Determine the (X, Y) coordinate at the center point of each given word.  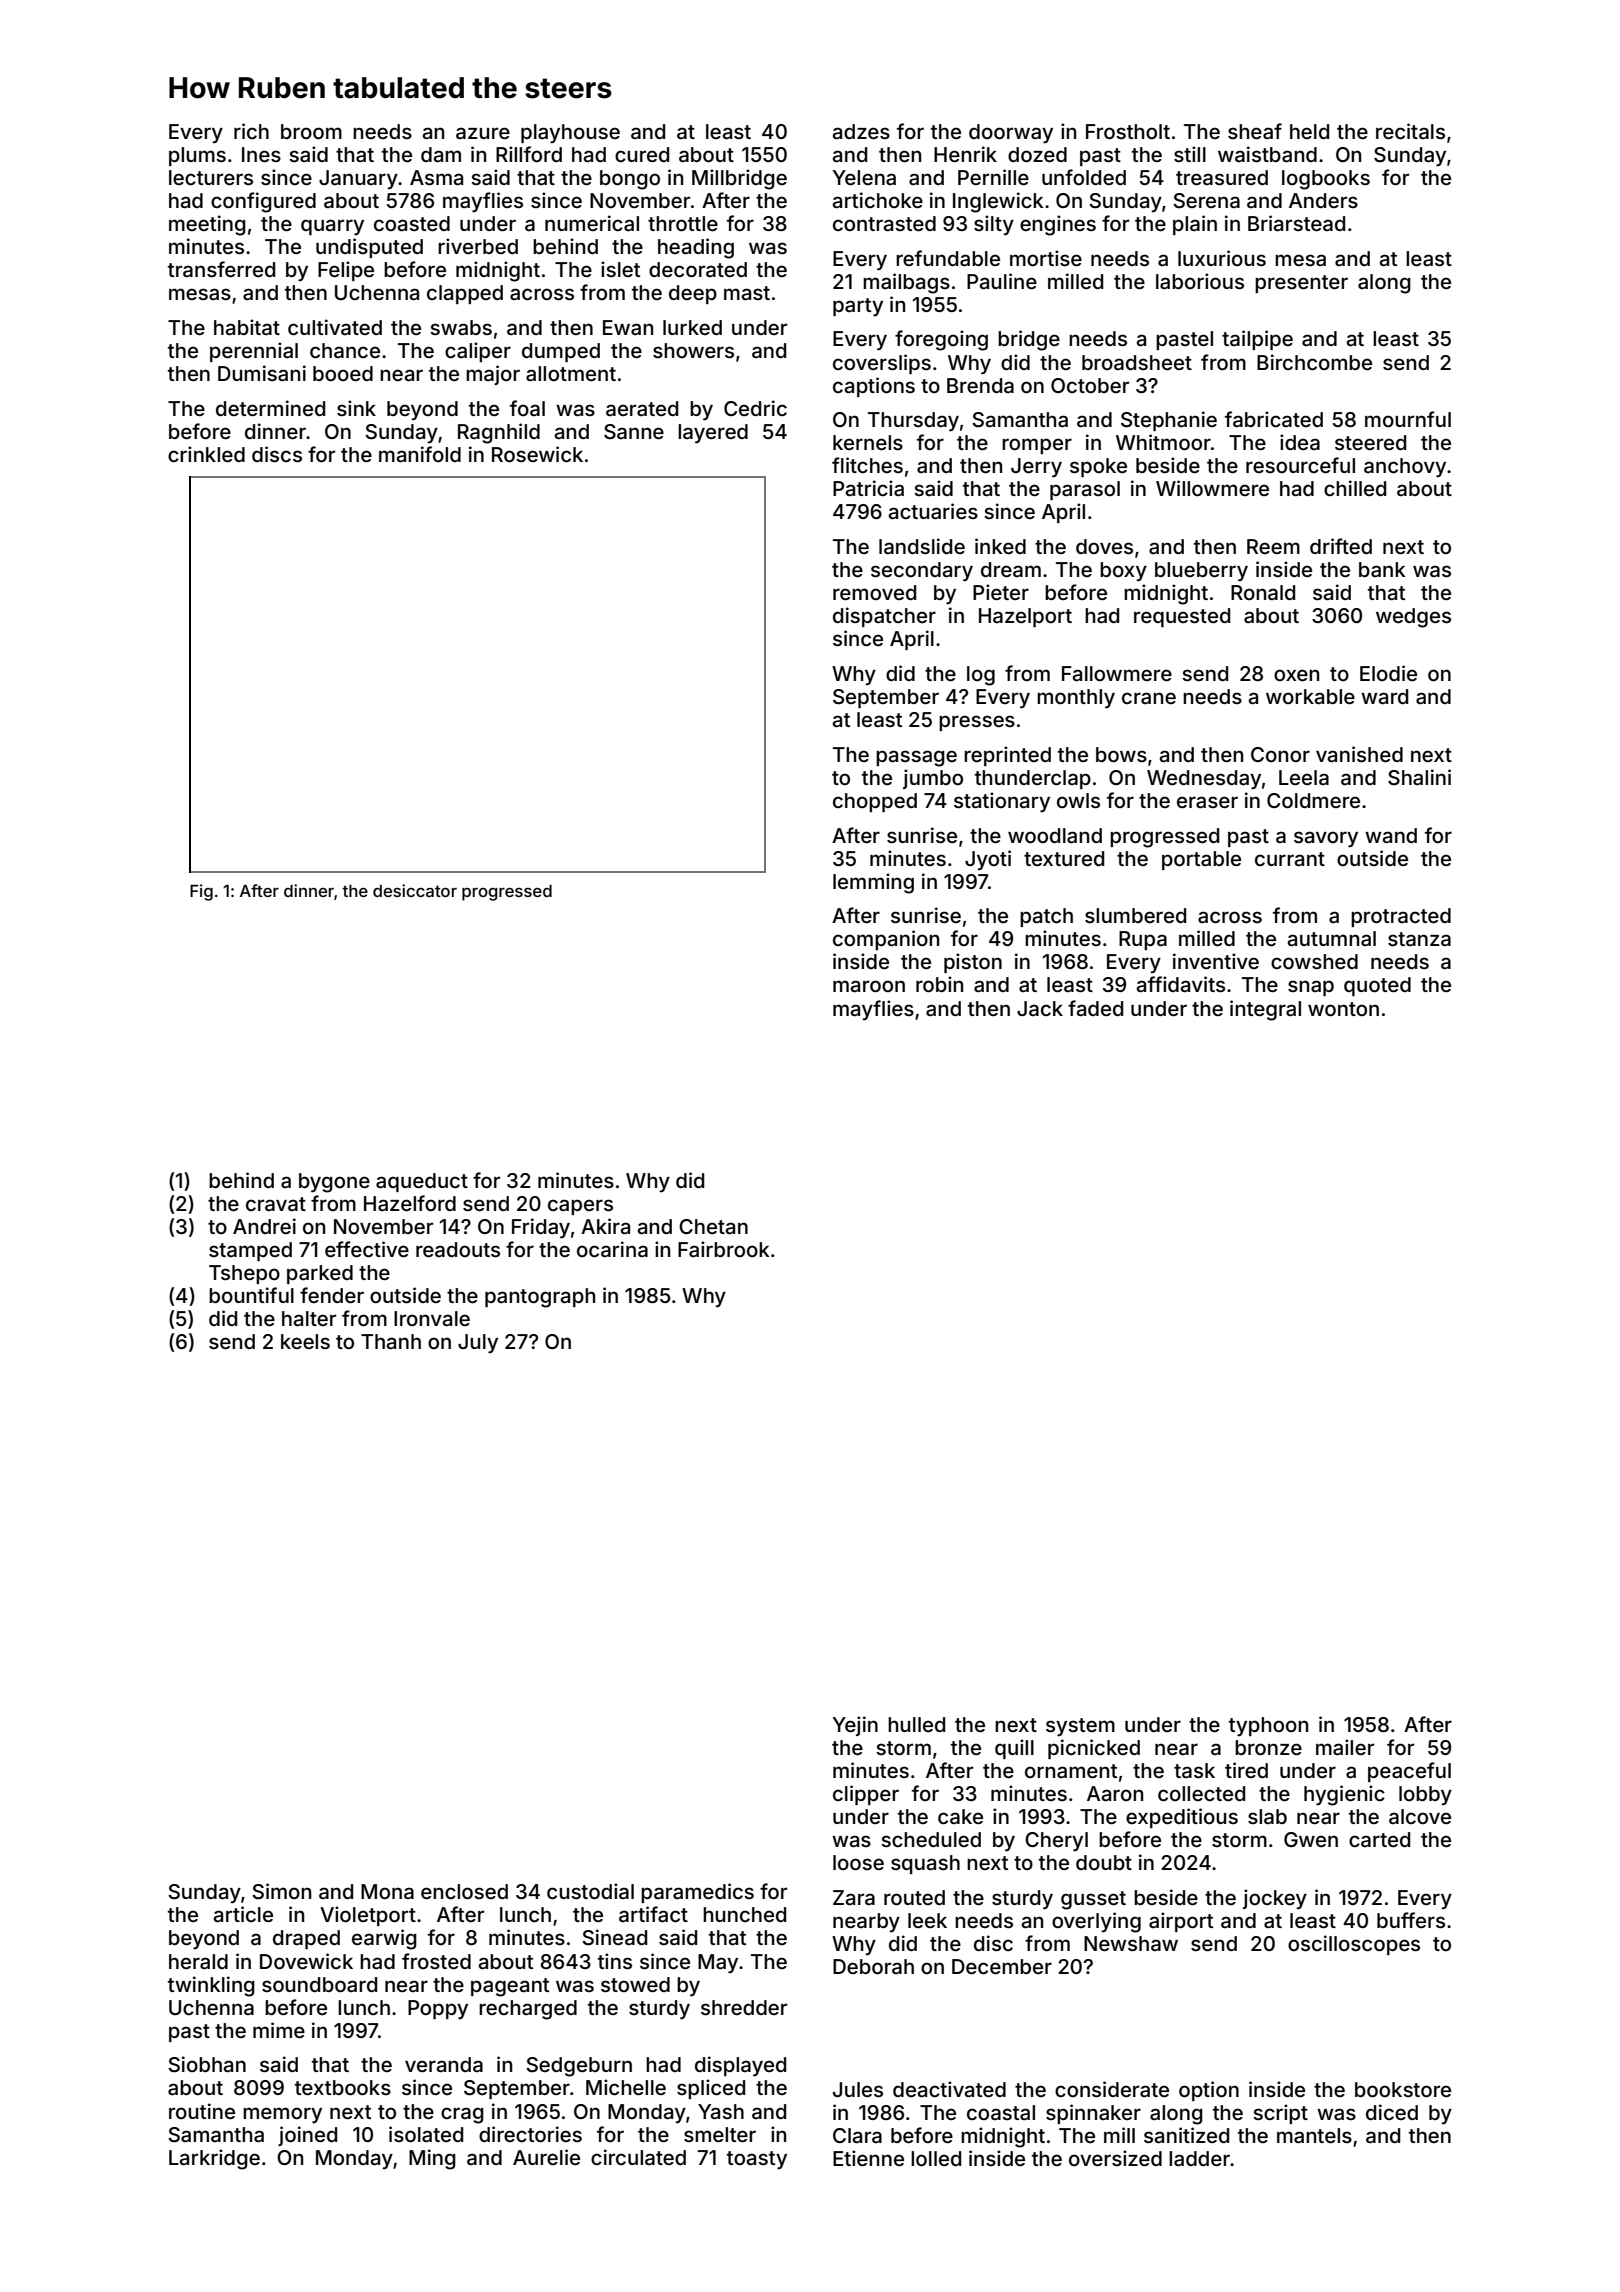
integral (1265, 1010)
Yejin (855, 1726)
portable (1201, 860)
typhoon (1268, 1726)
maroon (869, 986)
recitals (1410, 131)
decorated (698, 269)
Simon (281, 1891)
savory (1326, 839)
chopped (875, 802)
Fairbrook (724, 1249)
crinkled (206, 454)
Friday (541, 1228)
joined (307, 2136)
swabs (461, 327)
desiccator (415, 890)
